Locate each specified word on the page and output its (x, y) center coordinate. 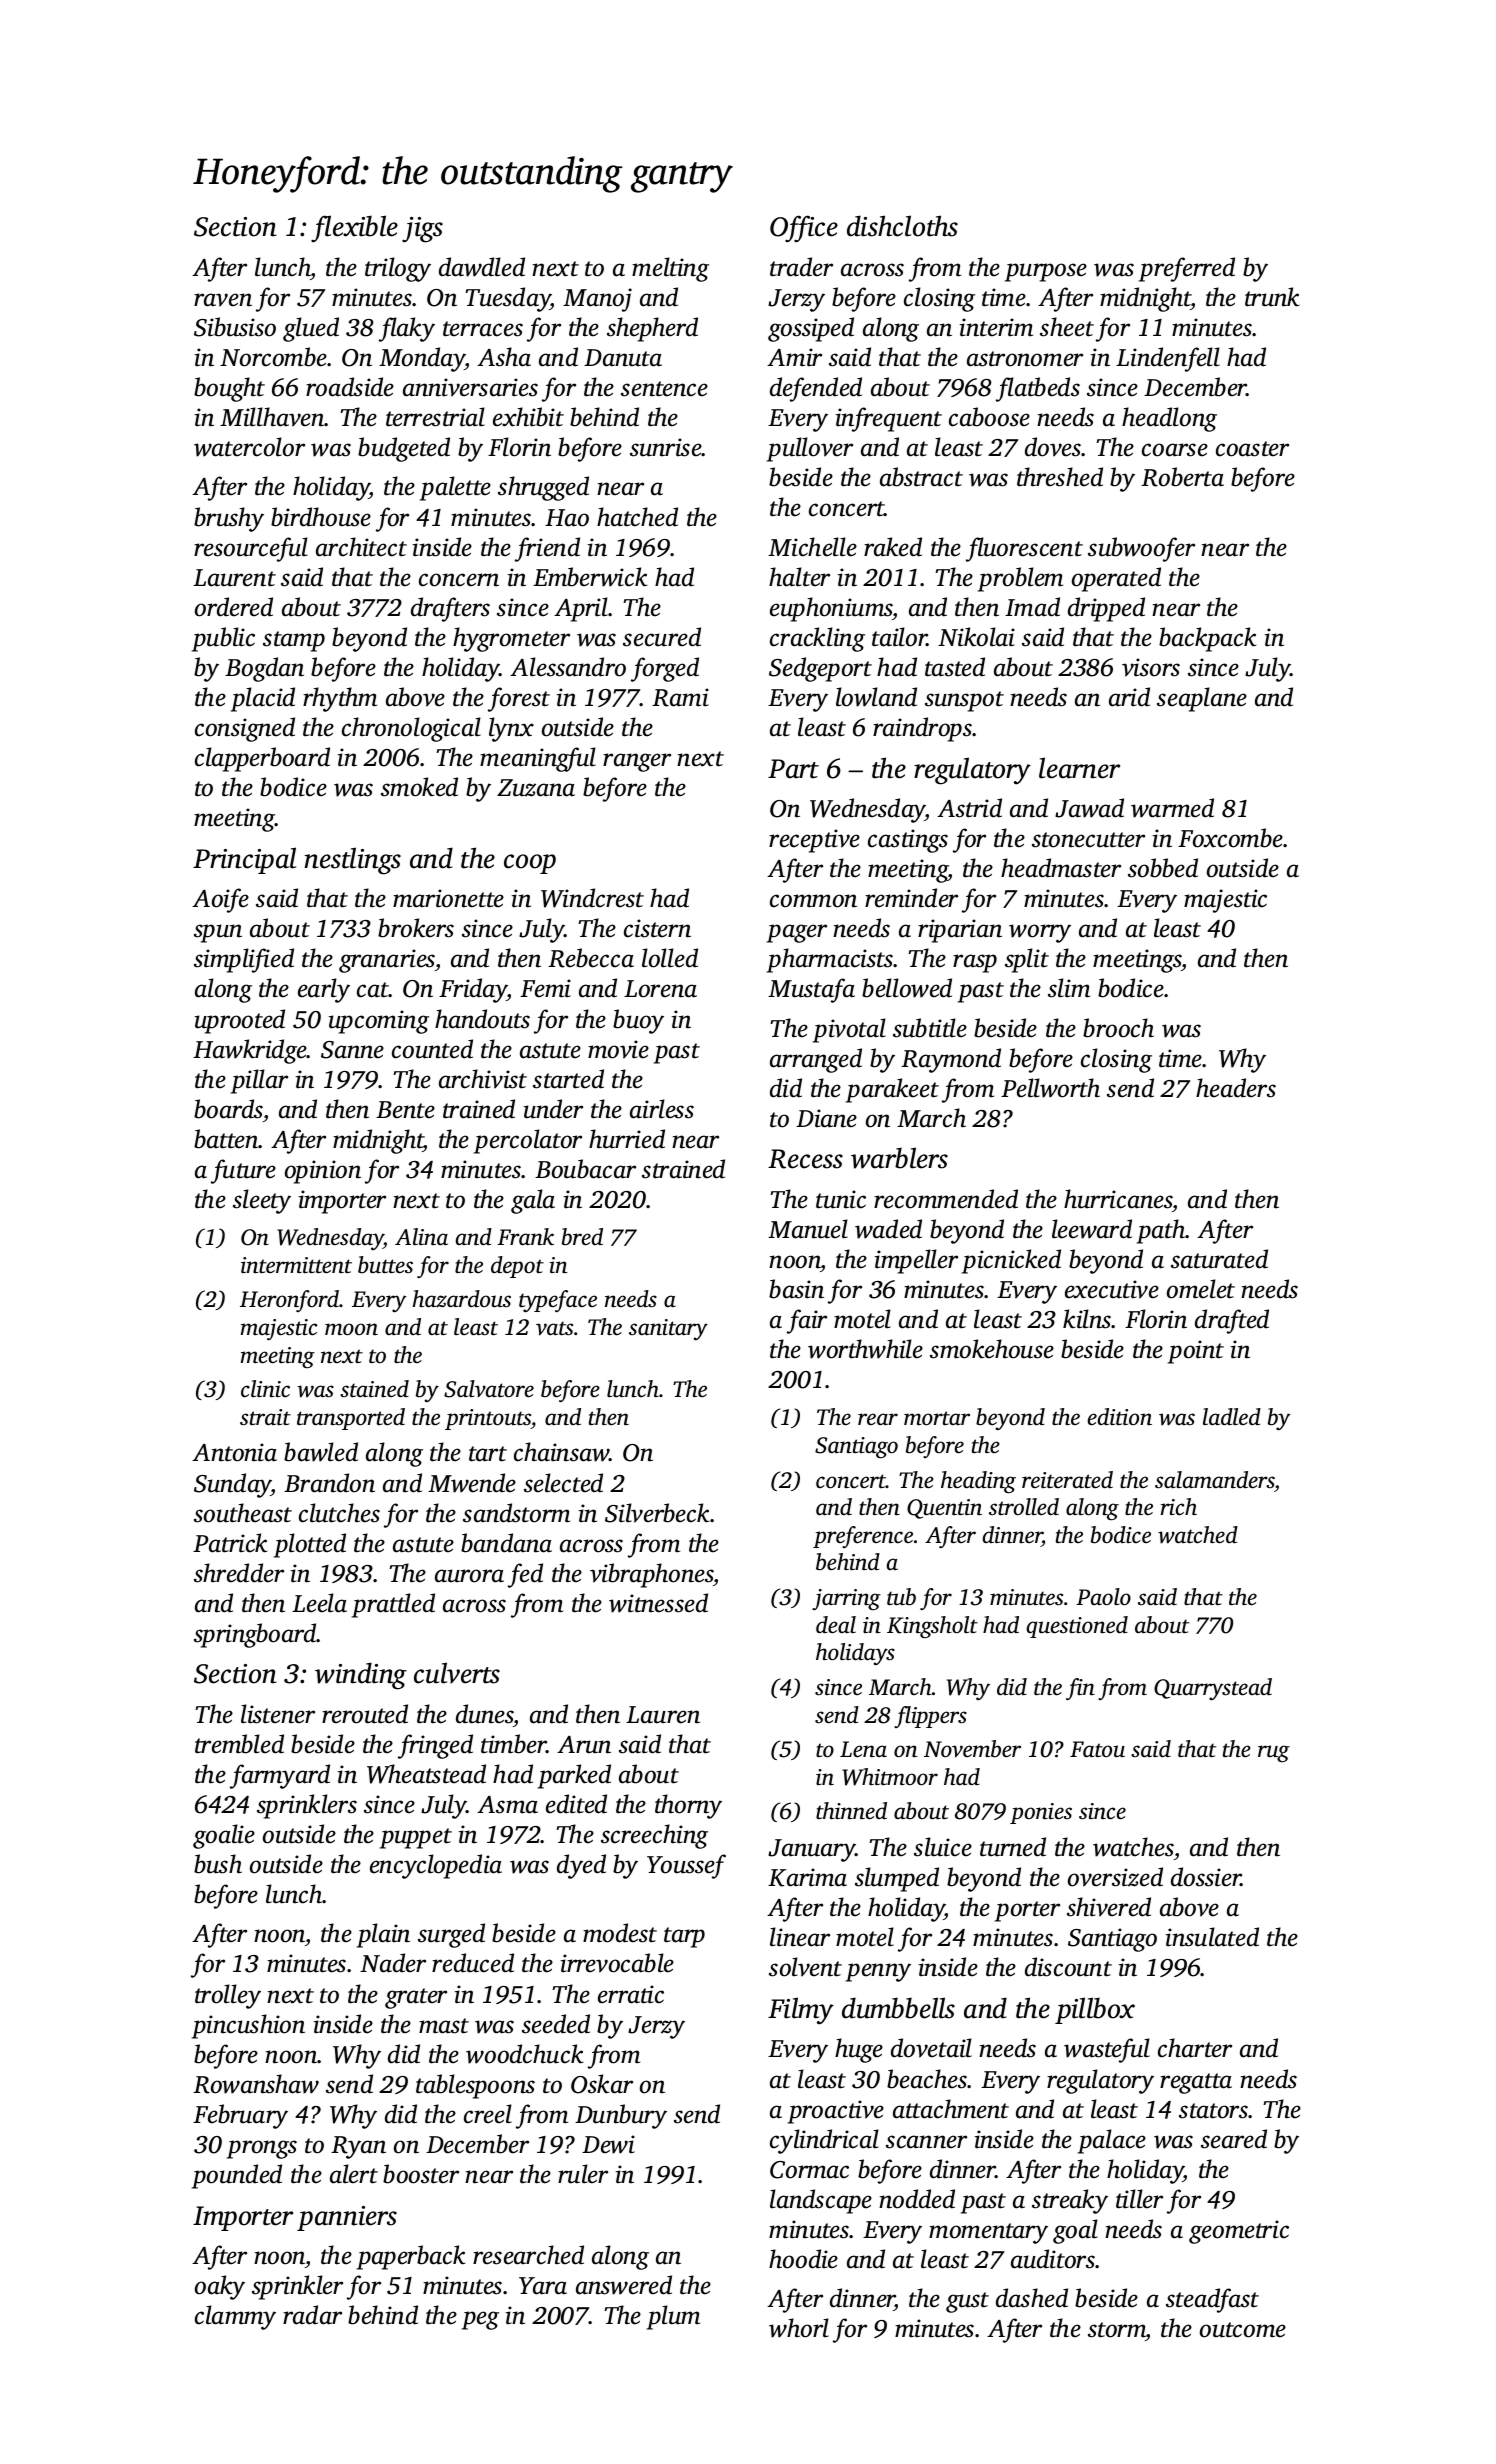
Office (804, 229)
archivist (483, 1079)
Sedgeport (820, 669)
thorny (688, 1806)
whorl (799, 2328)
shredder (239, 1573)
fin (1080, 1689)
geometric (1239, 2232)
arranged (816, 1060)
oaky (220, 2287)
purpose (1046, 272)
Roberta (1182, 477)
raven (223, 300)
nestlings (352, 861)
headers (1236, 1088)
